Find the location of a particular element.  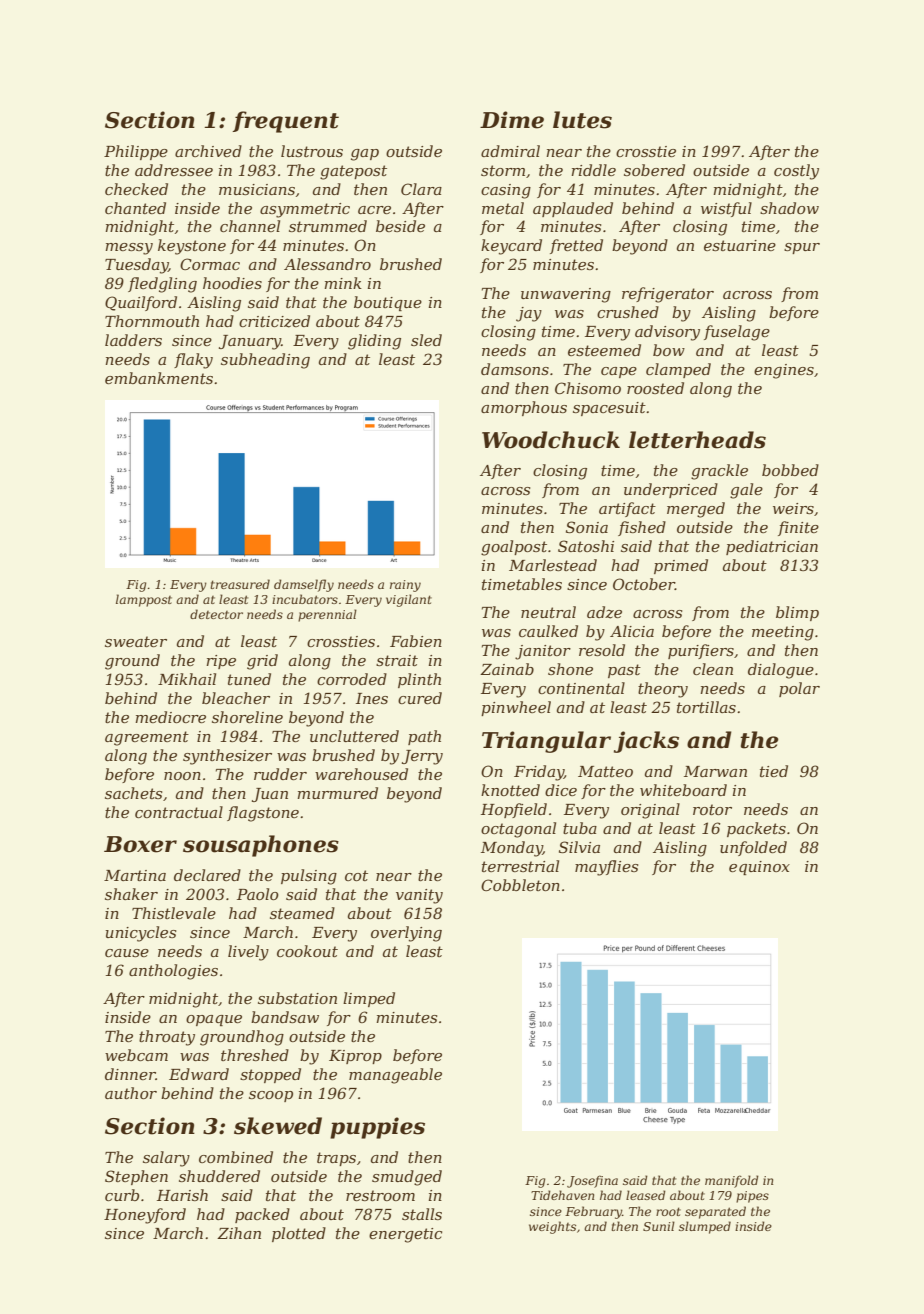

equinox is located at coordinates (759, 868).
